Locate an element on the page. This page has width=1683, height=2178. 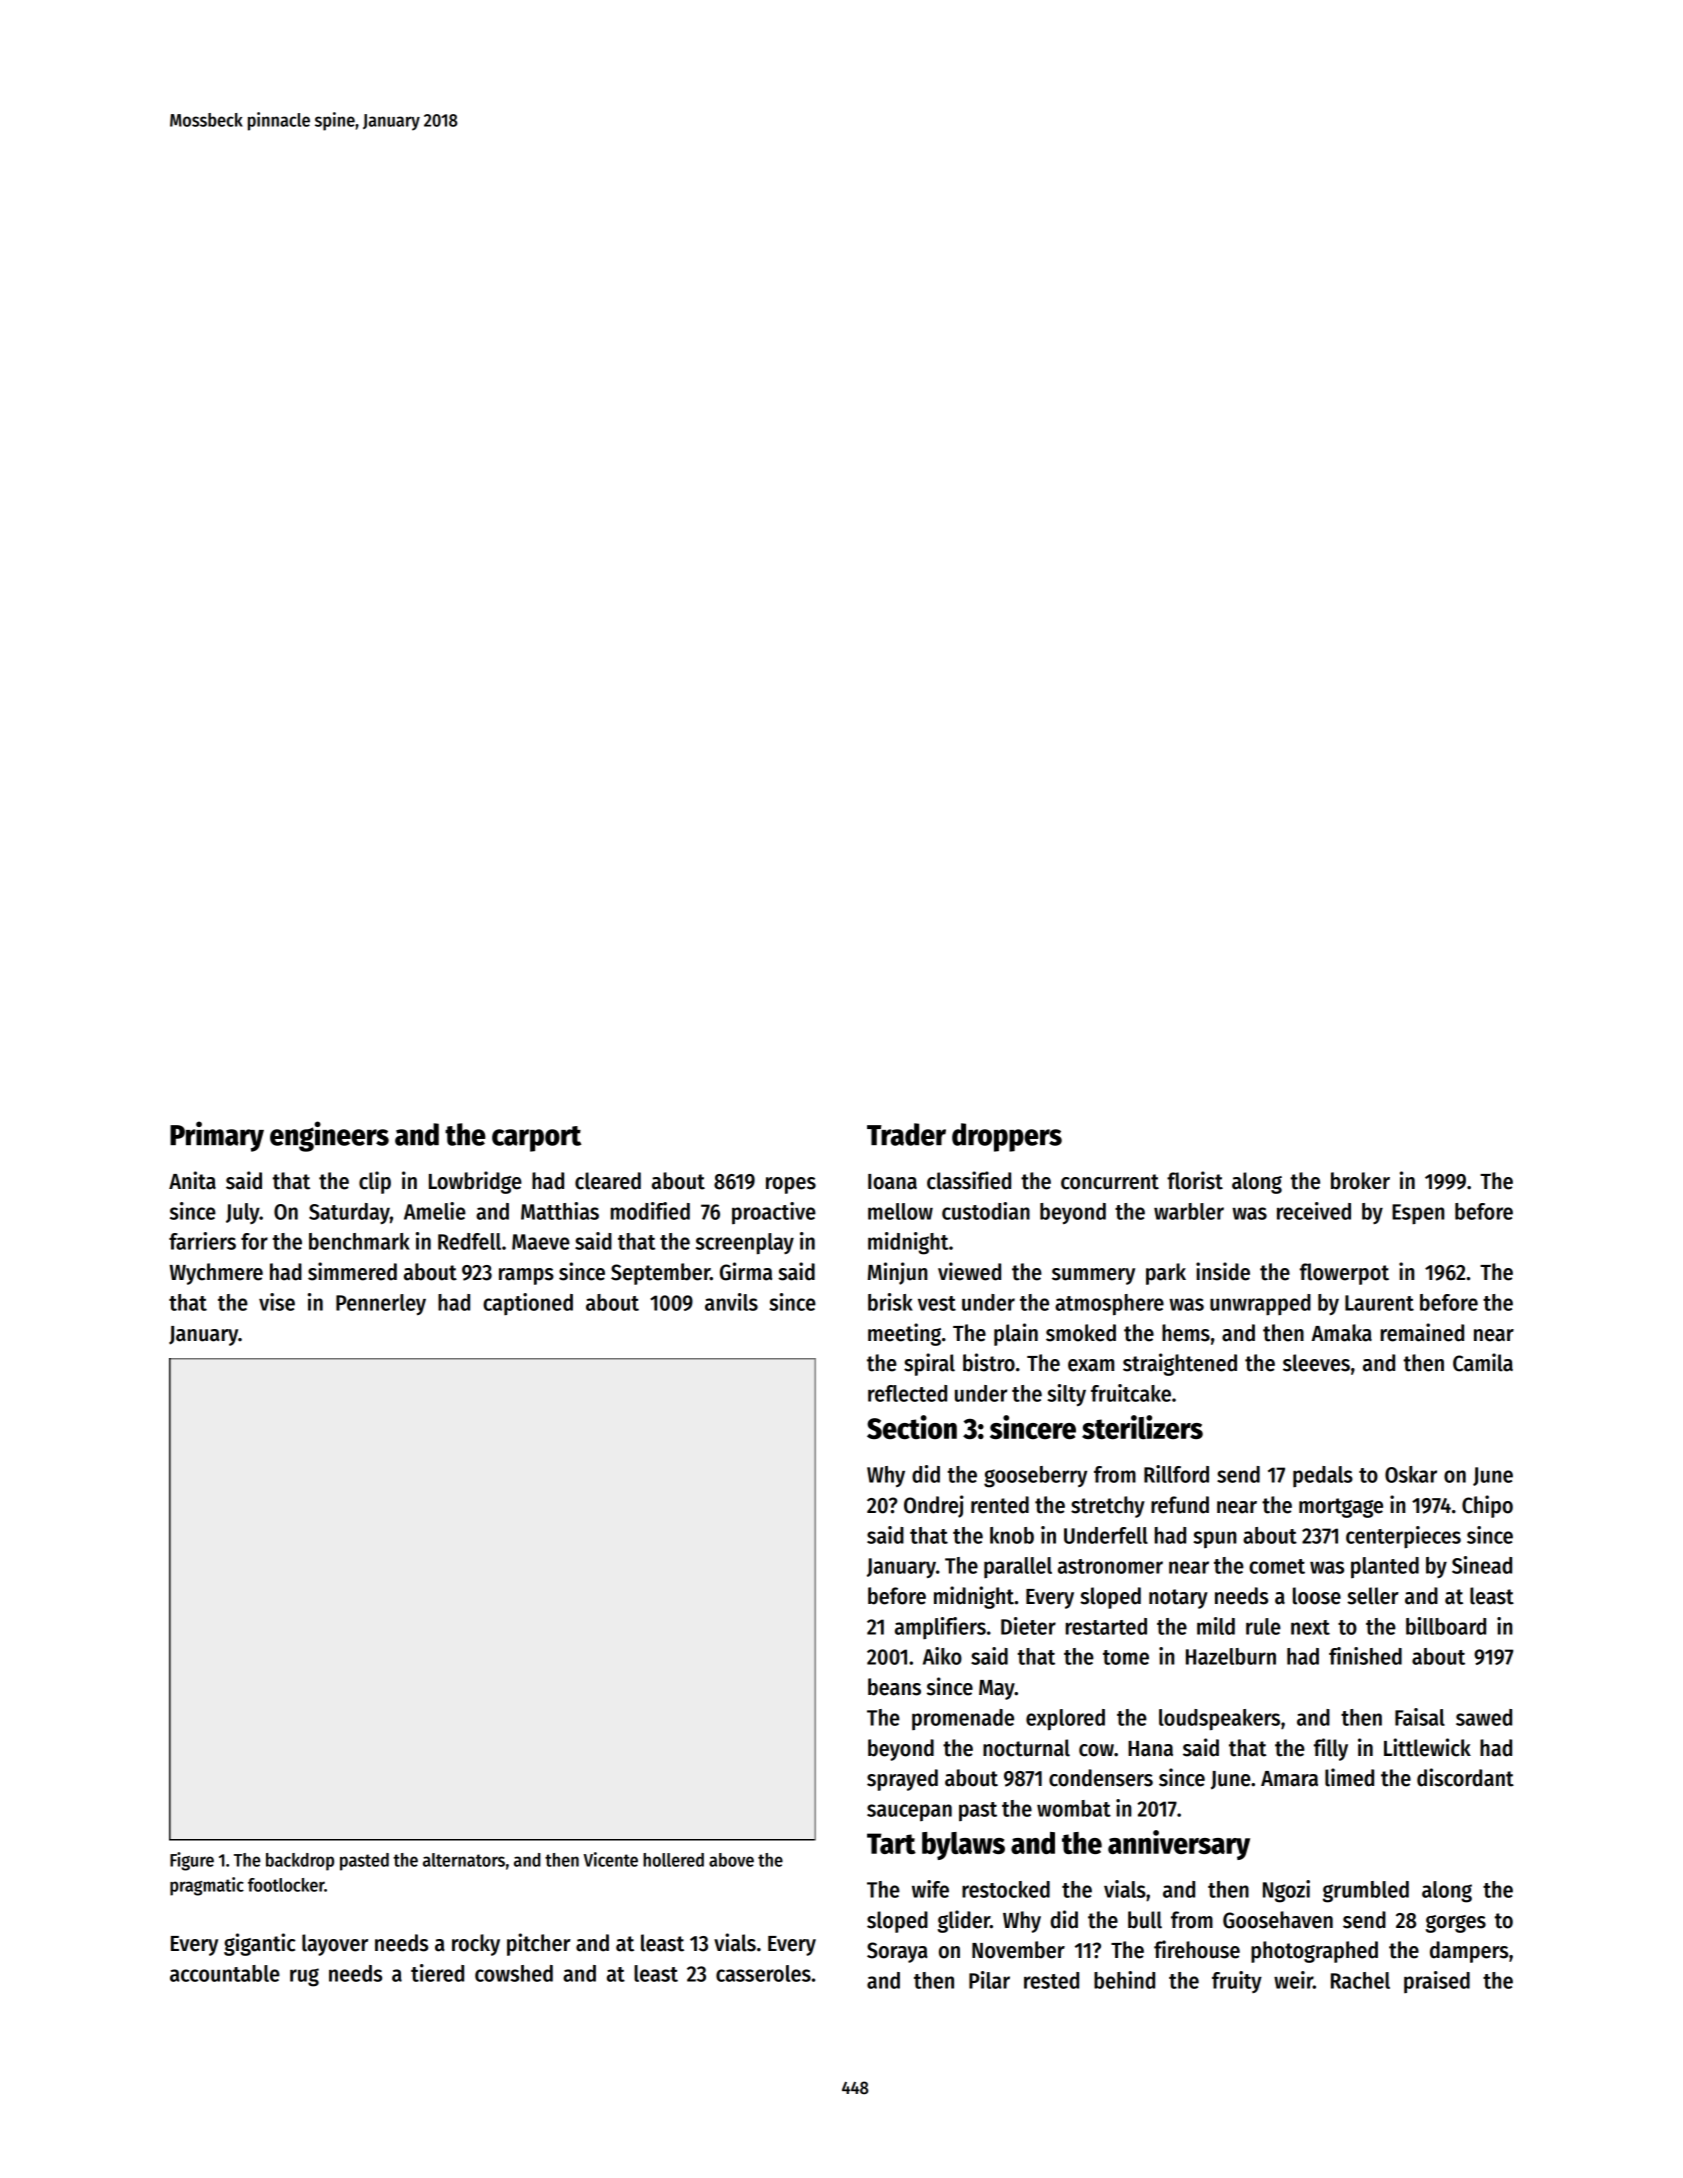
sleeves is located at coordinates (1316, 1363).
